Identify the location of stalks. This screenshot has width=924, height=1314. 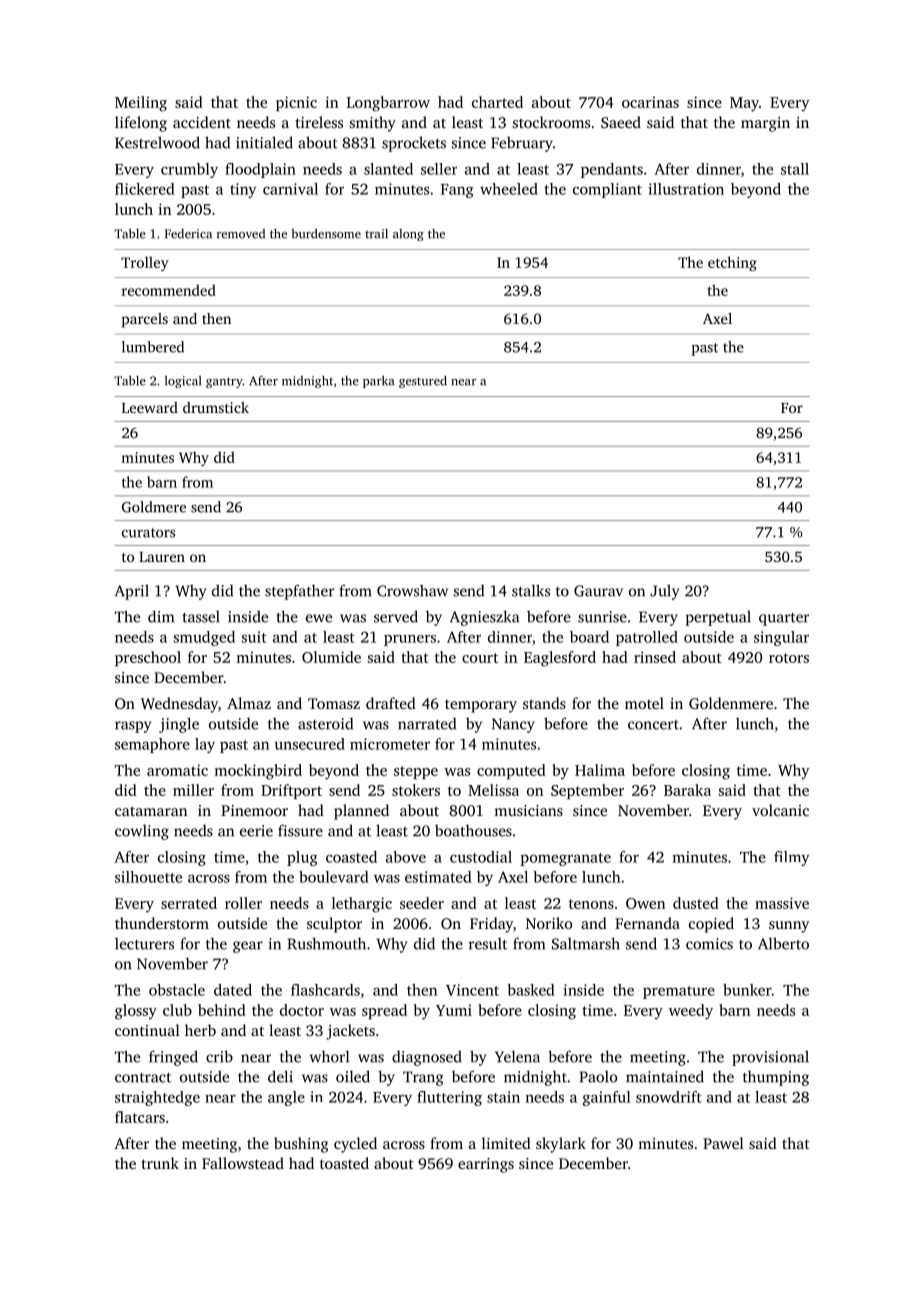
(531, 590).
